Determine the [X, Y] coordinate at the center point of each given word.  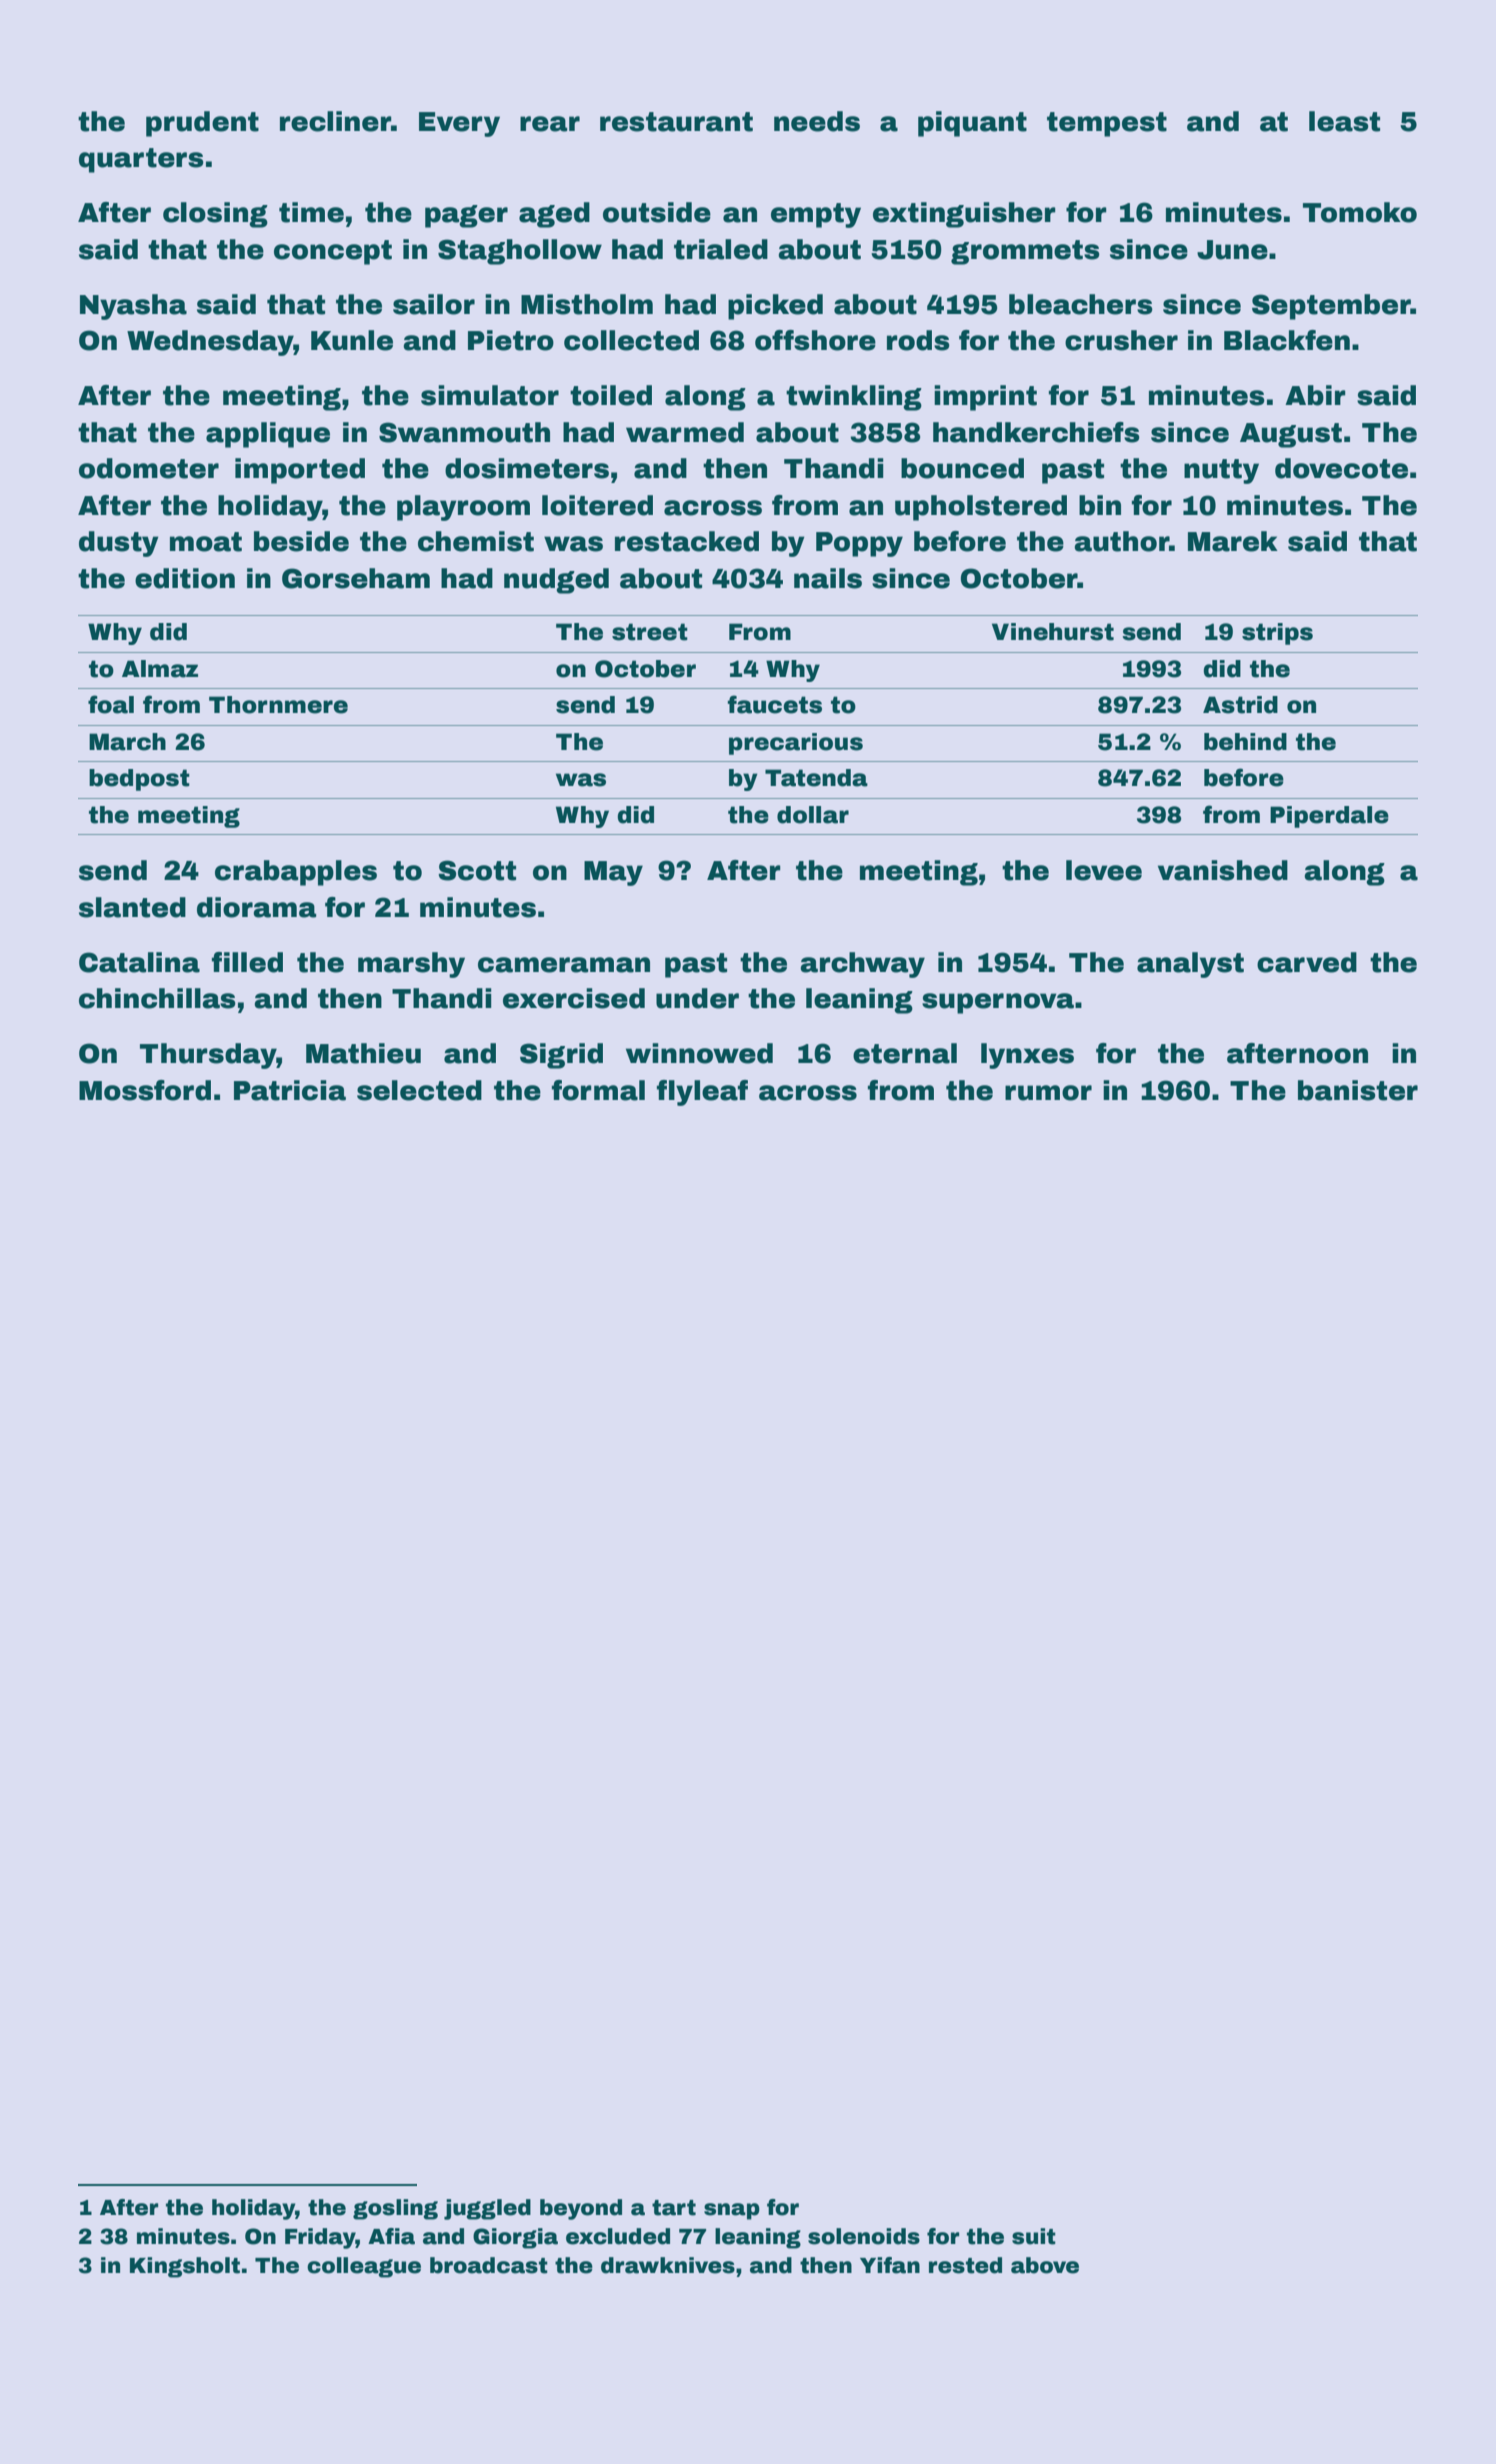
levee [1104, 870]
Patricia [290, 1090]
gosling [395, 2209]
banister [1358, 1090]
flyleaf [702, 1093]
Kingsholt [185, 2267]
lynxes [1027, 1056]
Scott [477, 870]
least [1344, 121]
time [311, 212]
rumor [1048, 1093]
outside [657, 212]
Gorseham [356, 578]
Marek [1233, 541]
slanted [132, 907]
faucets [774, 704]
